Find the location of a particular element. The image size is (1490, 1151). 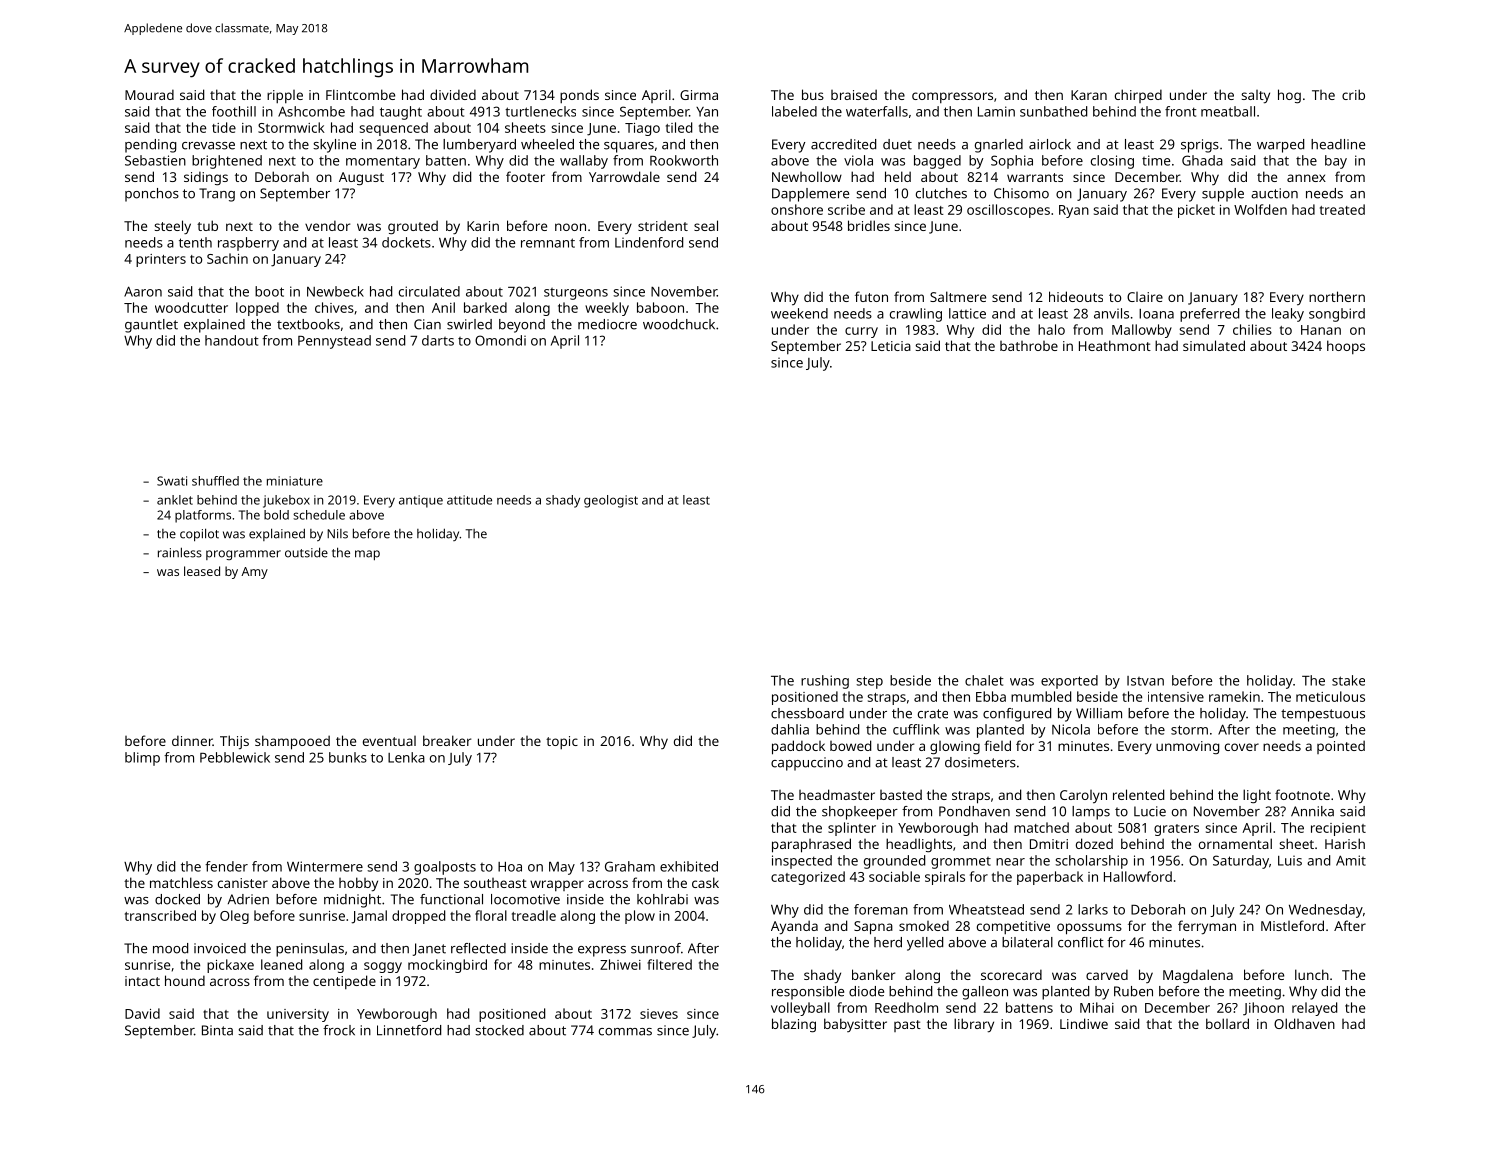

Mourad is located at coordinates (149, 94).
